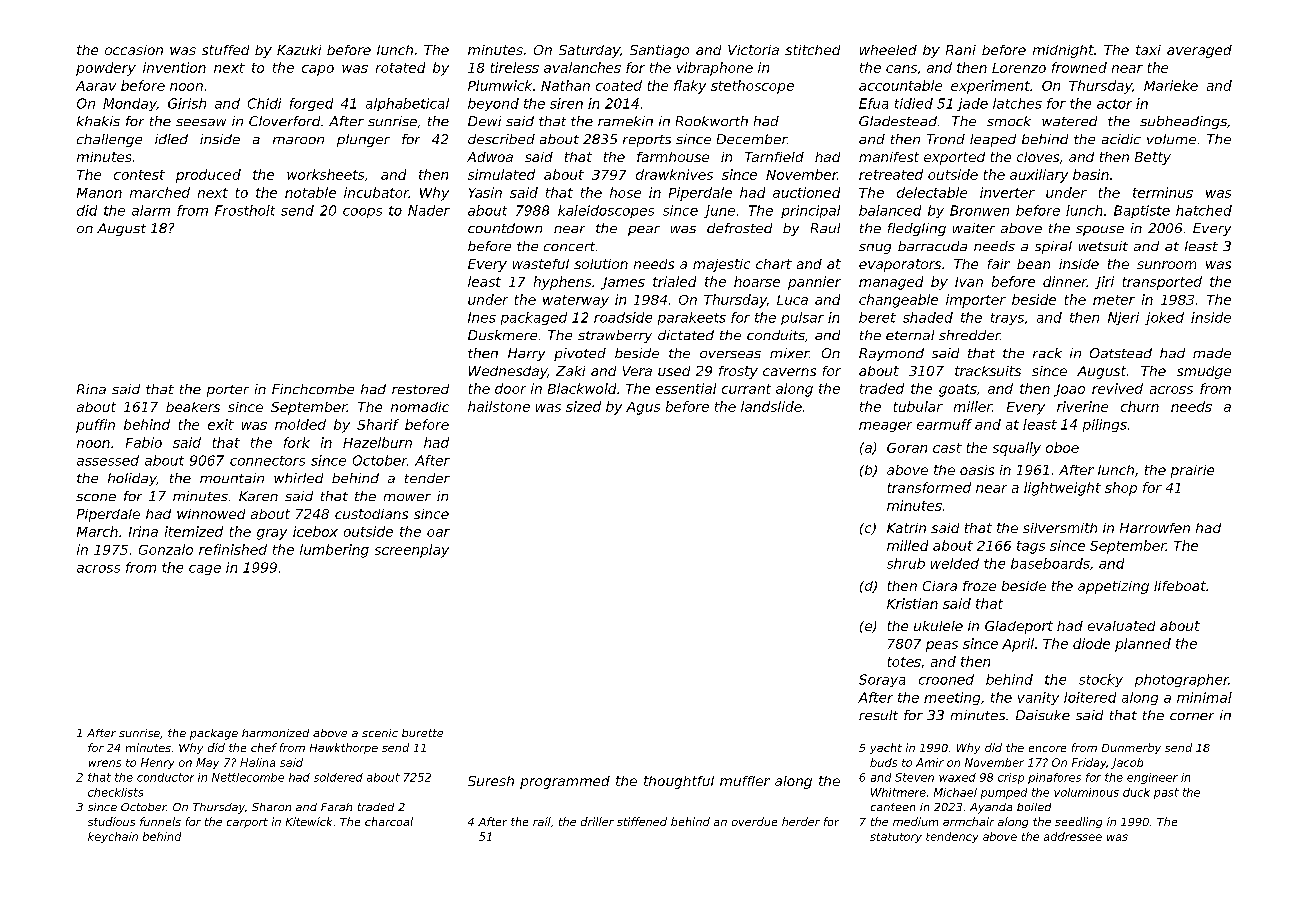 The image size is (1308, 924). I want to click on prairie, so click(1192, 471).
